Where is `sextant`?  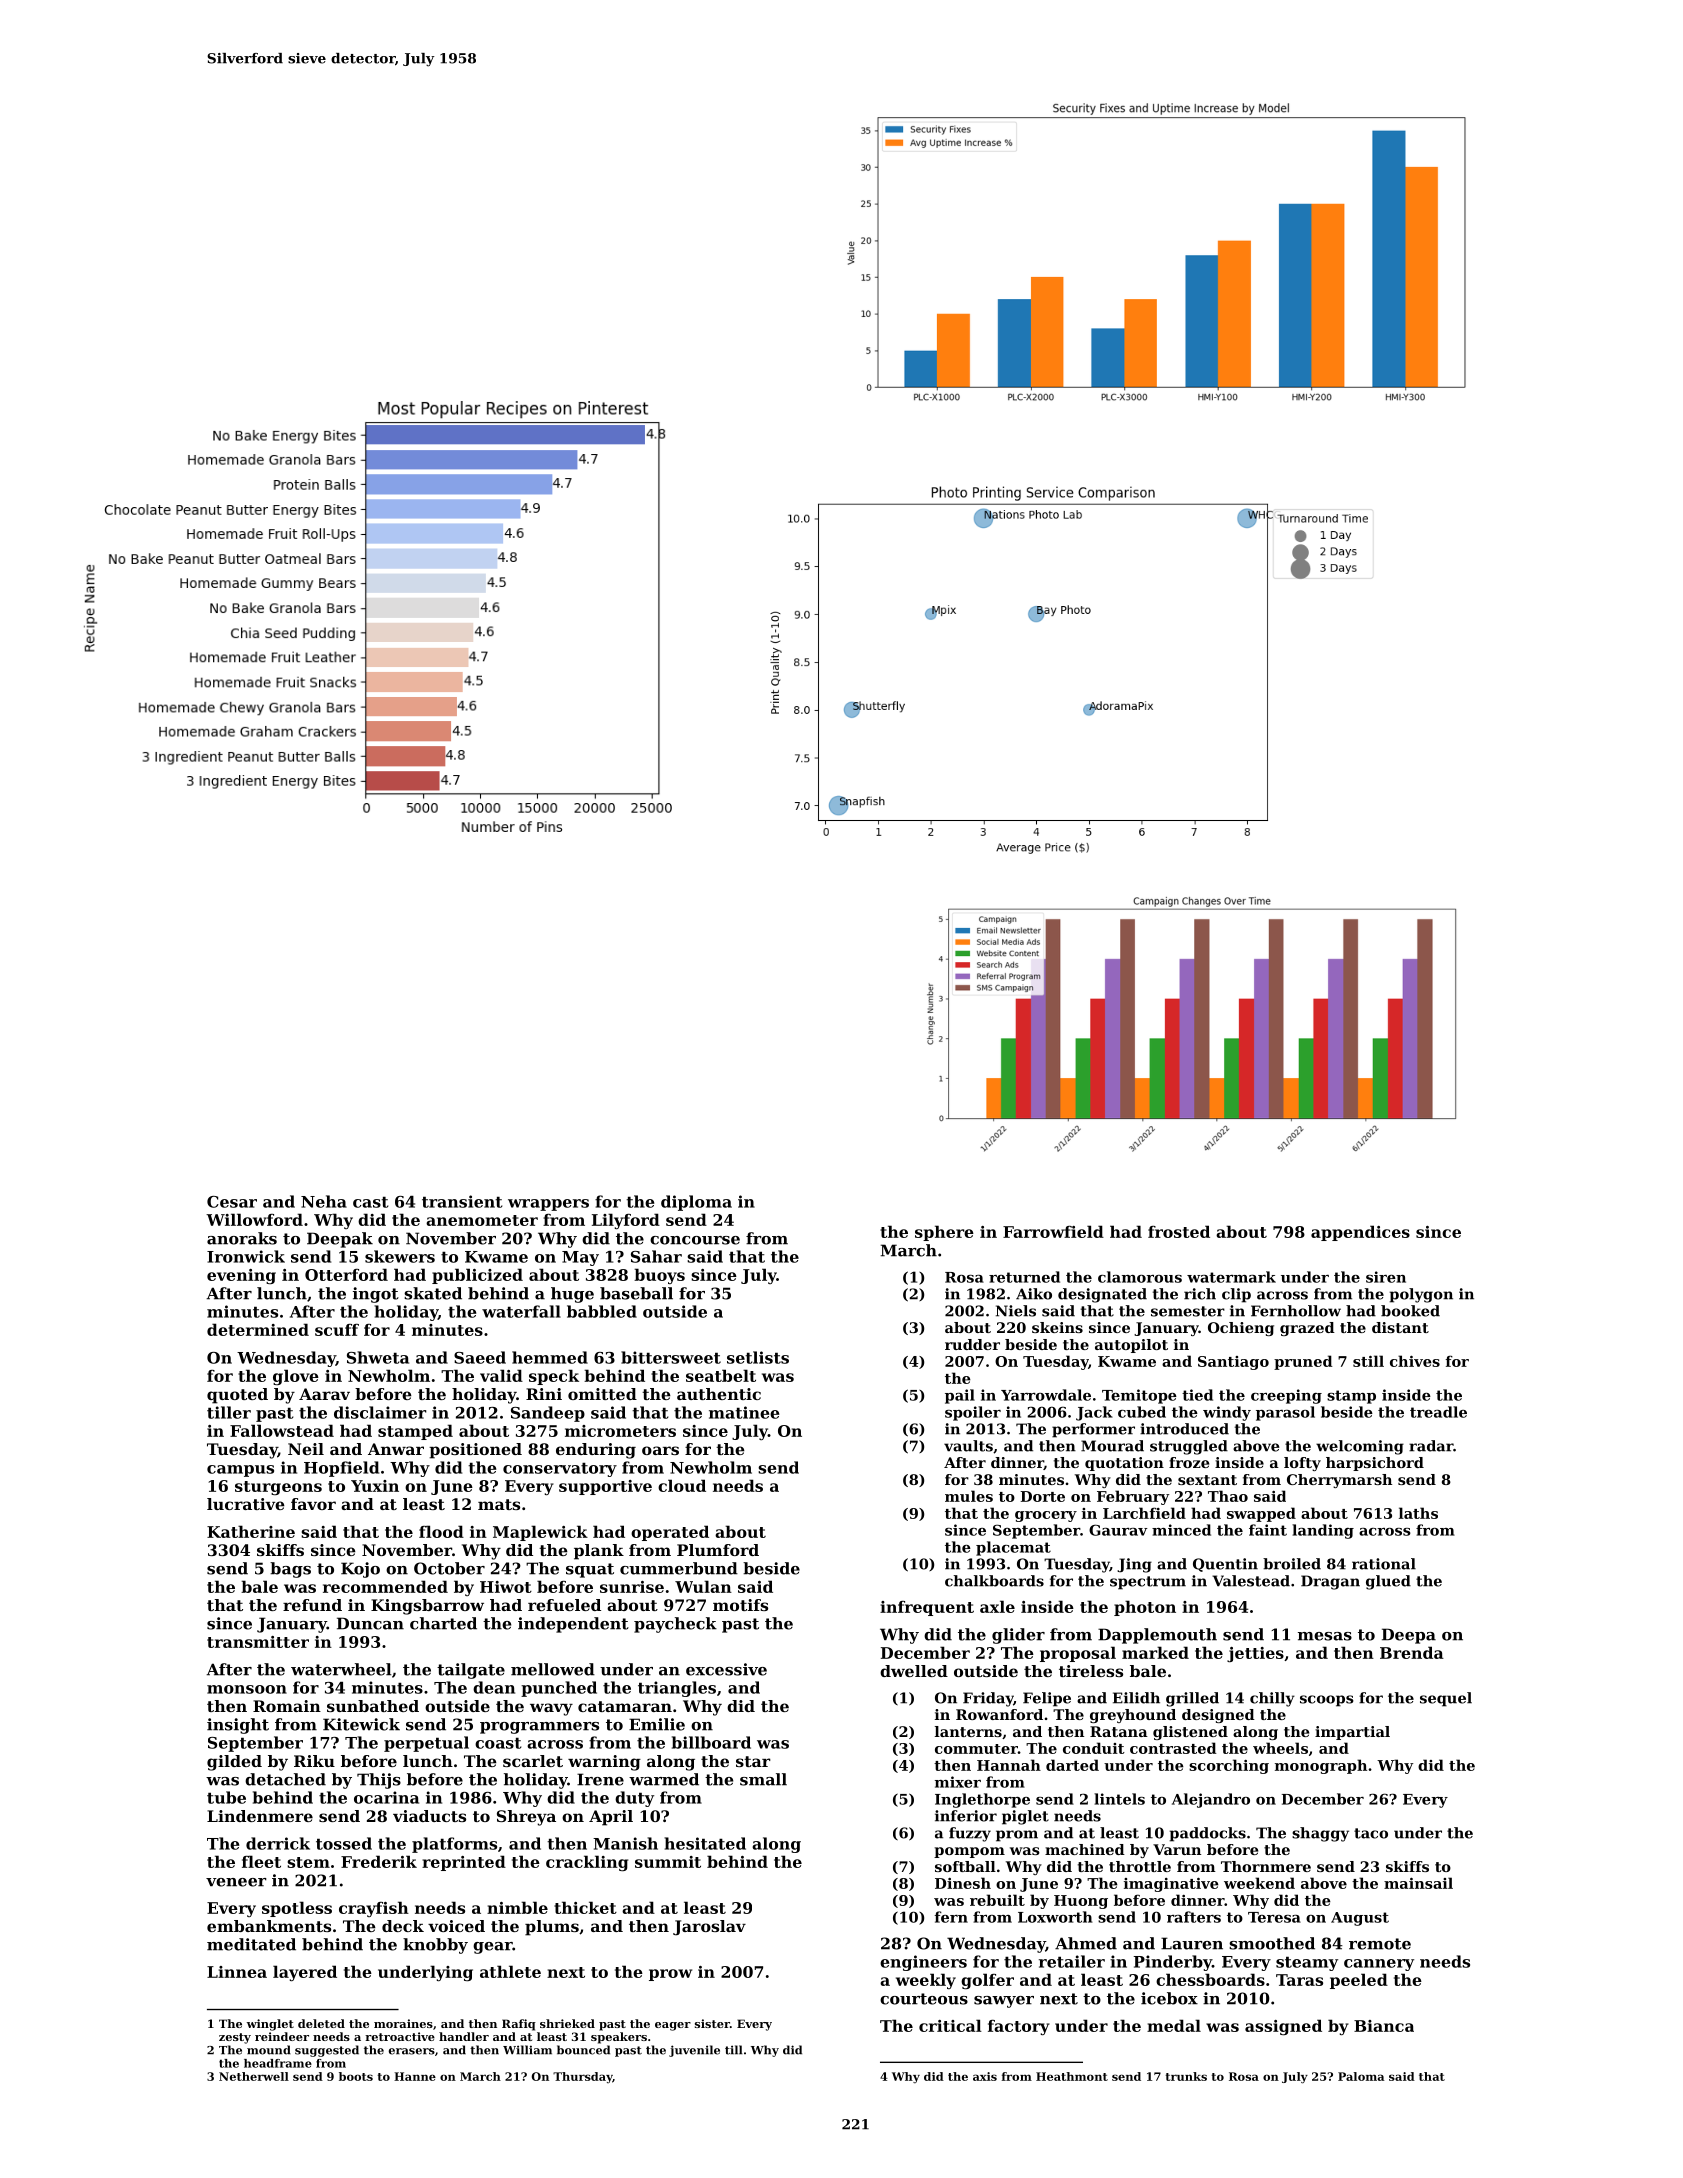
sextant is located at coordinates (1207, 1480).
